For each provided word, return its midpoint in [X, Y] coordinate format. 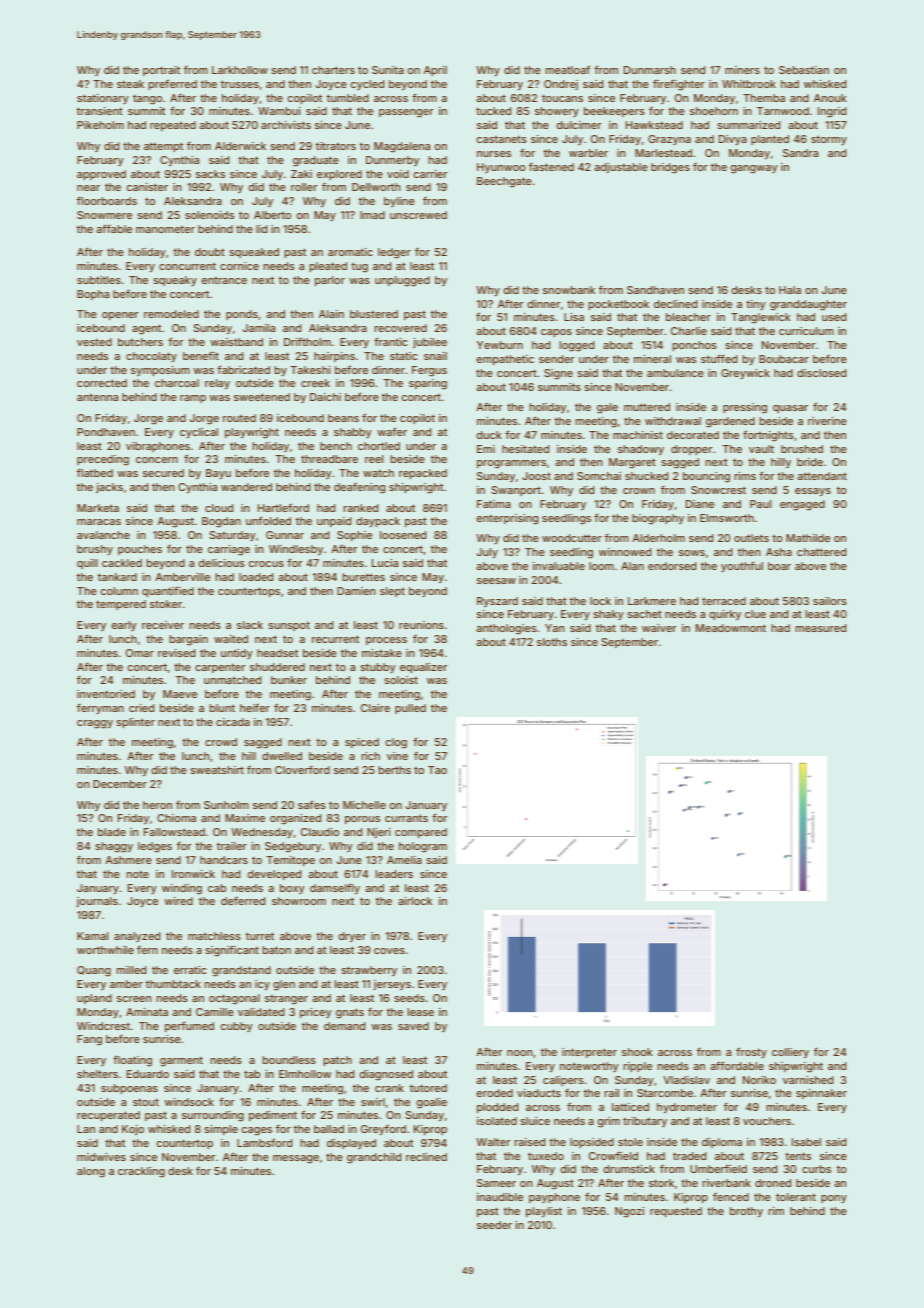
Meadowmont [731, 628]
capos [556, 333]
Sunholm [226, 805]
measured [821, 628]
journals [97, 902]
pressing [745, 408]
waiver [659, 628]
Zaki [301, 174]
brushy [95, 550]
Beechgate [504, 182]
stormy [829, 140]
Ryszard [497, 602]
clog [396, 743]
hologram [423, 847]
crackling [141, 1172]
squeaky [175, 281]
